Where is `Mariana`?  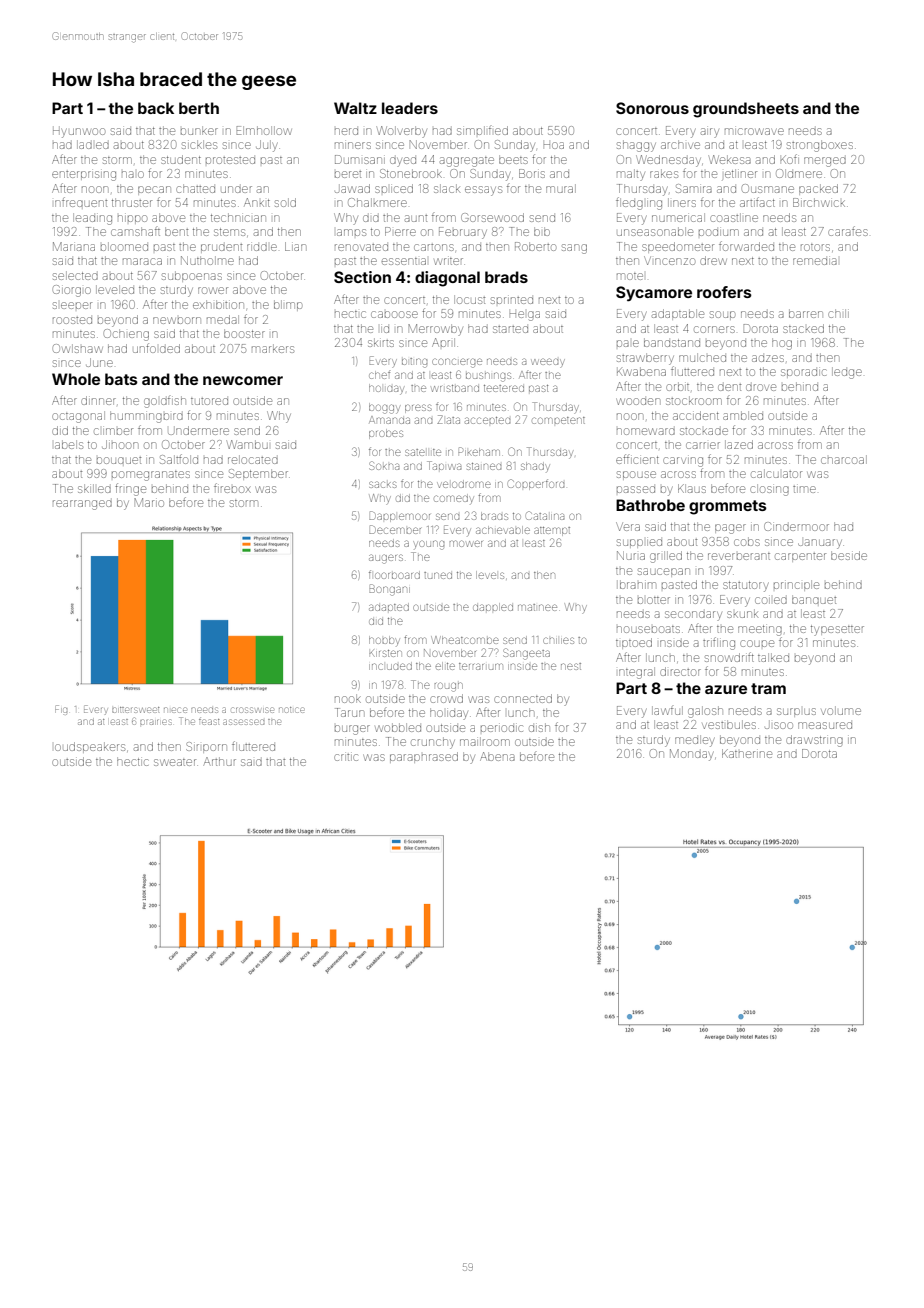
Mariana is located at coordinates (74, 246).
